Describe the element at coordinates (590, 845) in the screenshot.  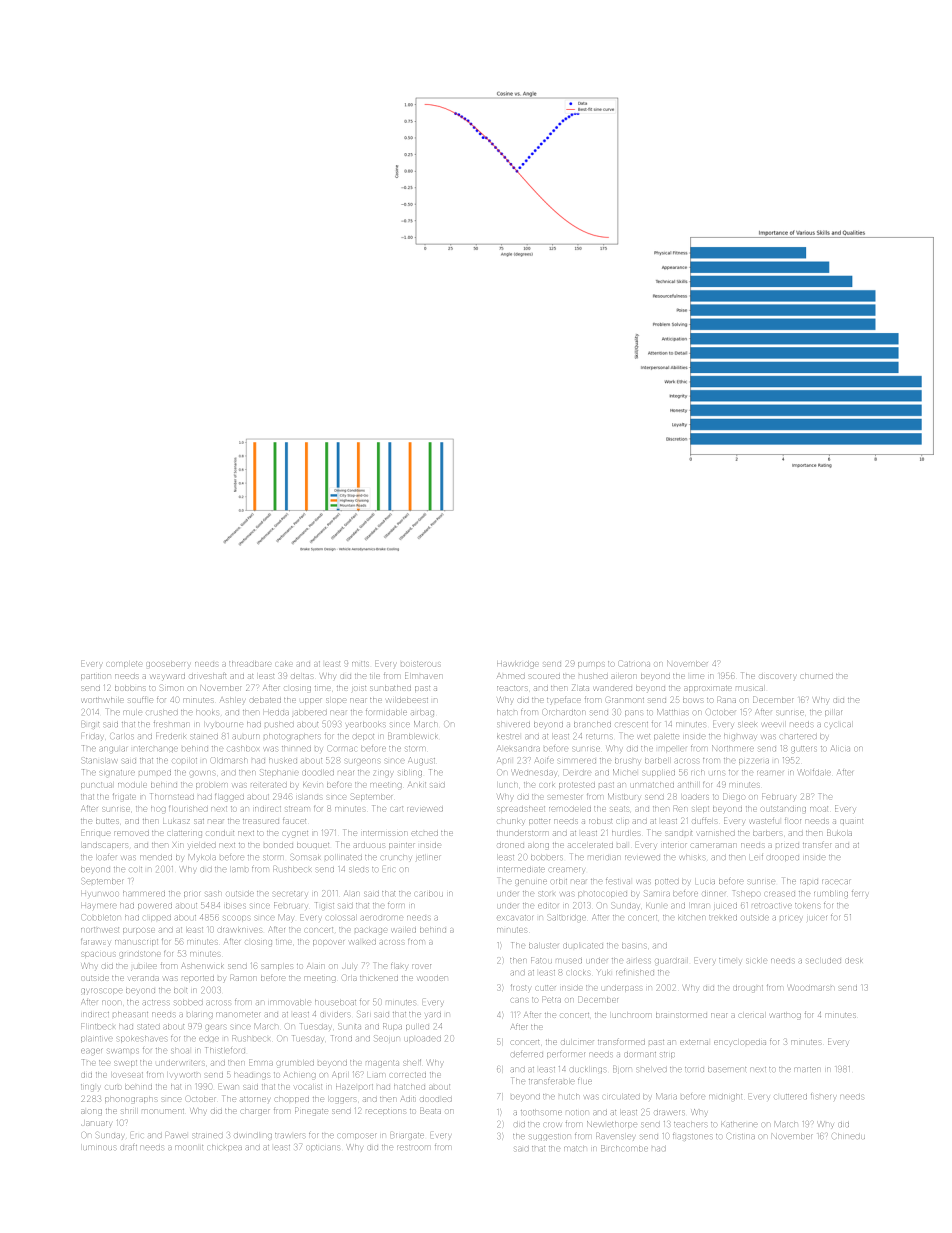
I see `accelerated` at that location.
